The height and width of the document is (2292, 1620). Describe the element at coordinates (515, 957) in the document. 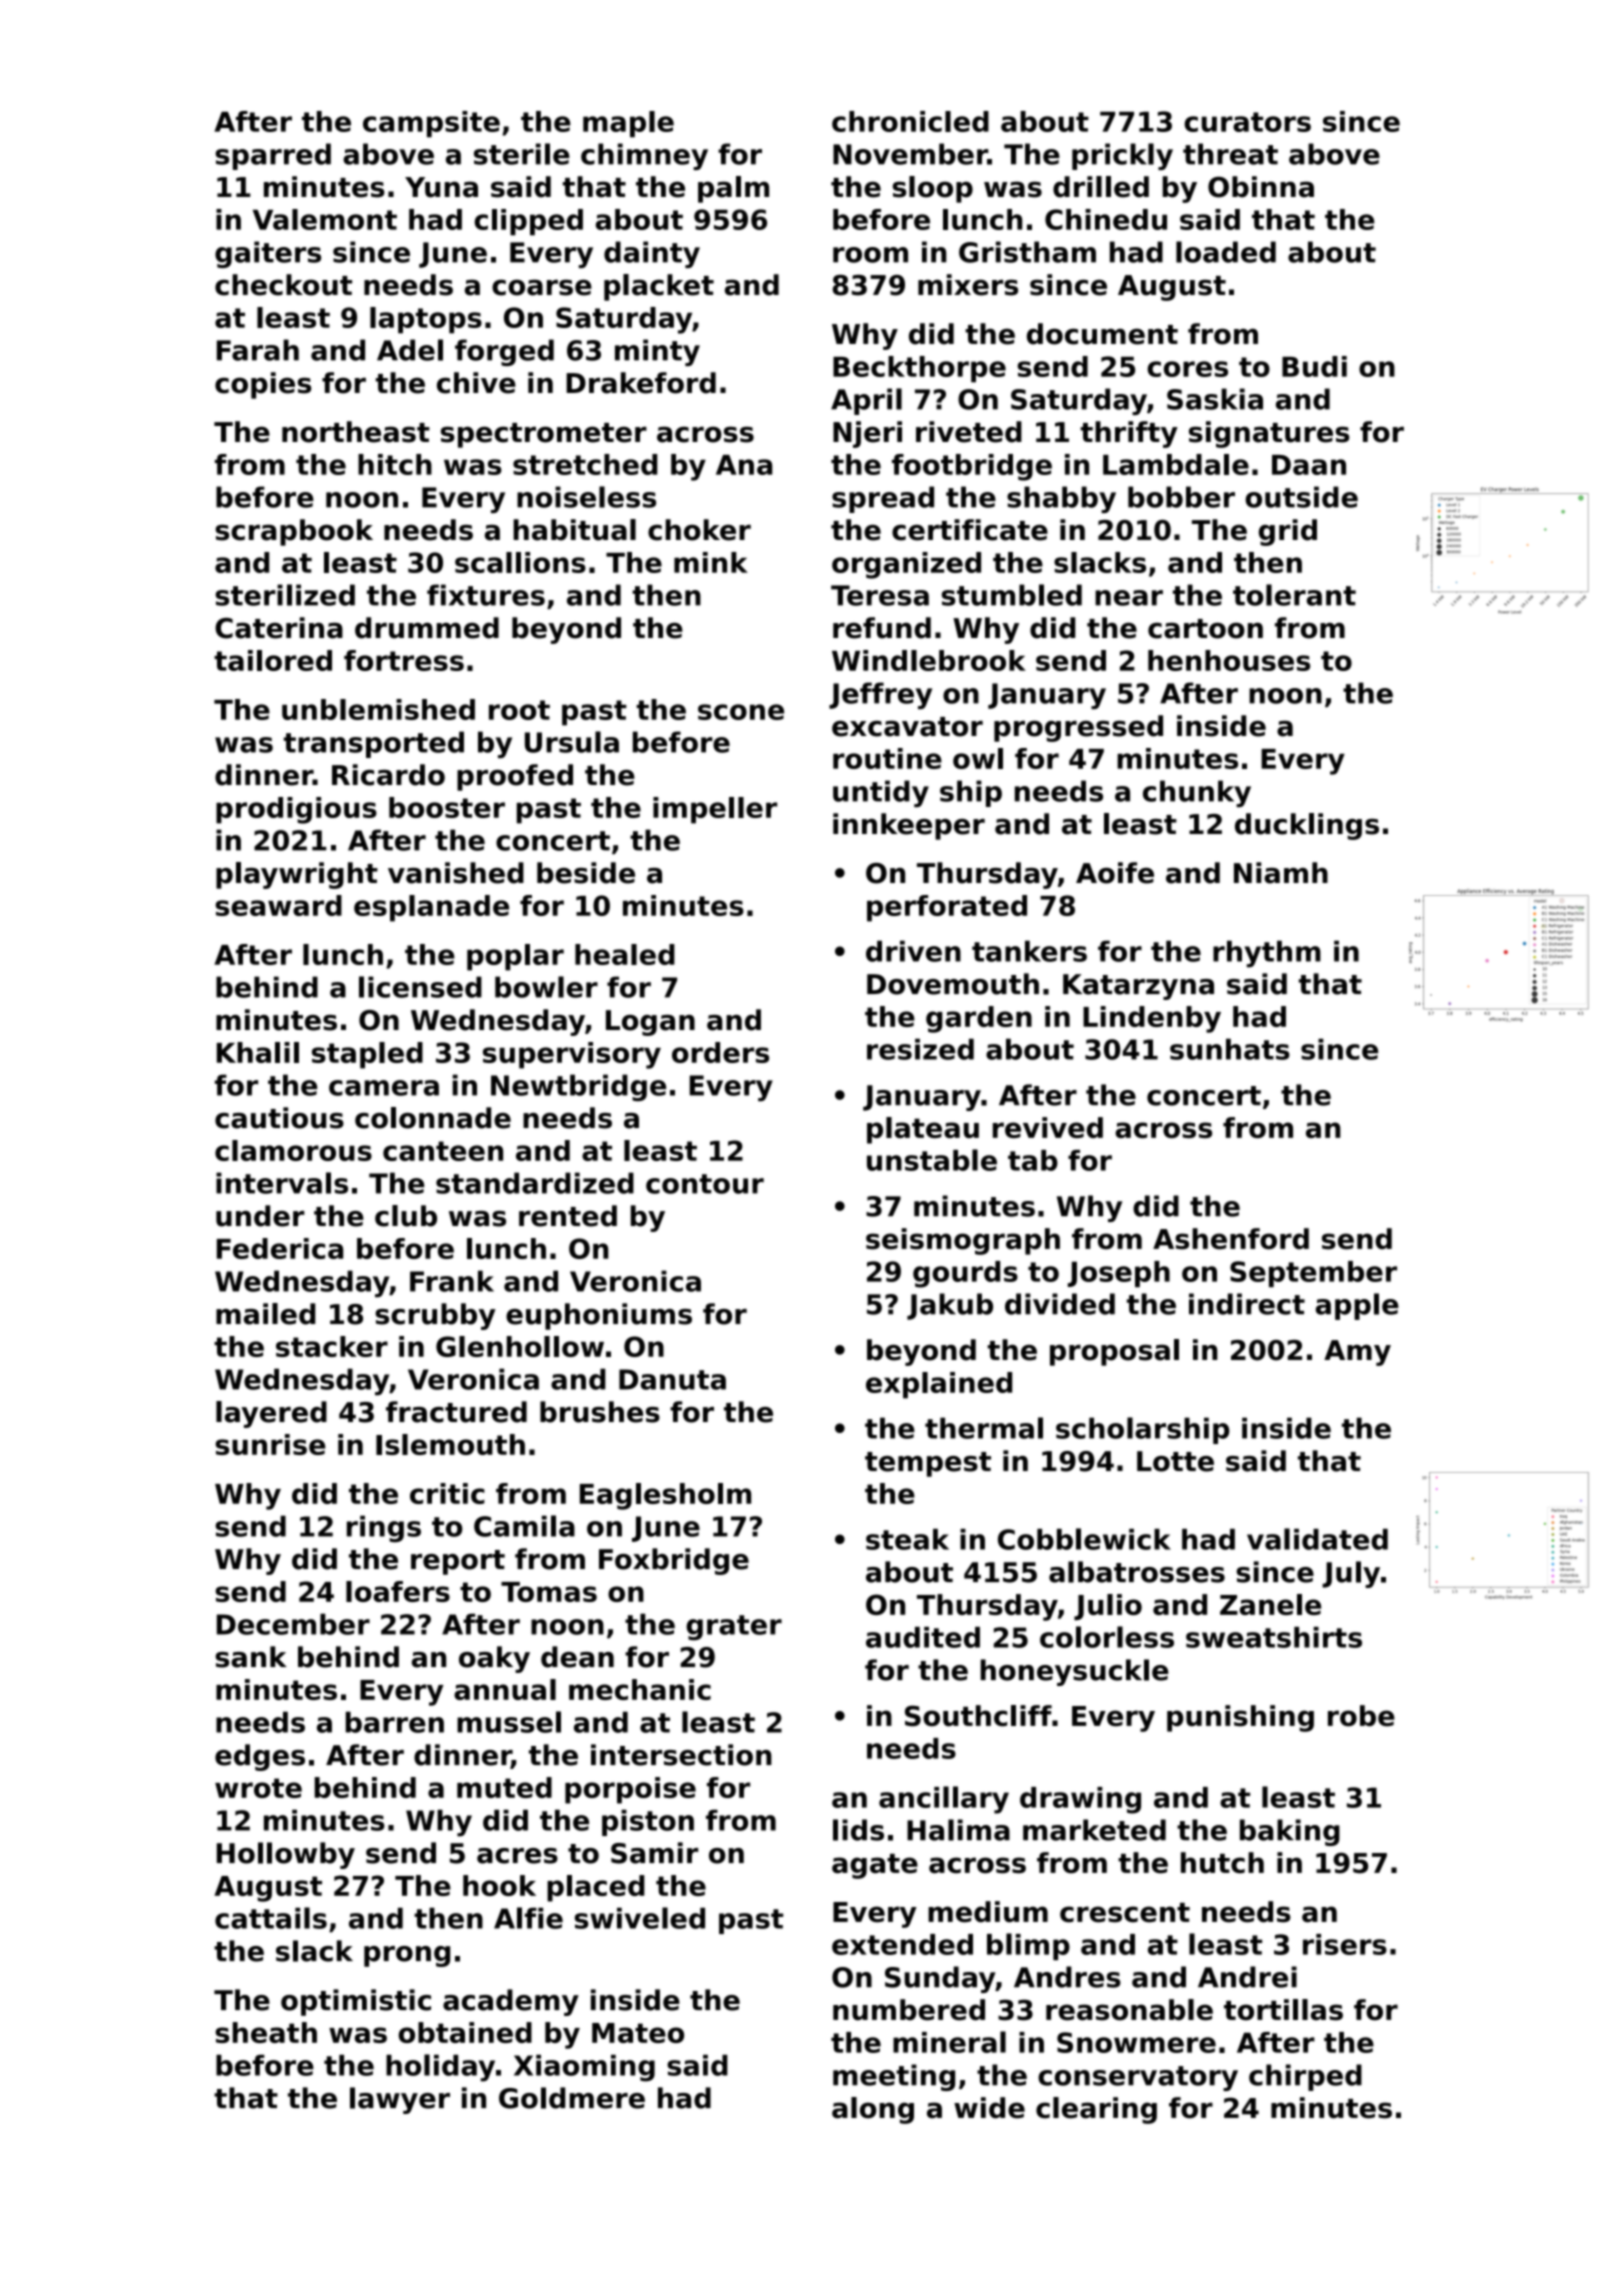

I see `poplar` at that location.
